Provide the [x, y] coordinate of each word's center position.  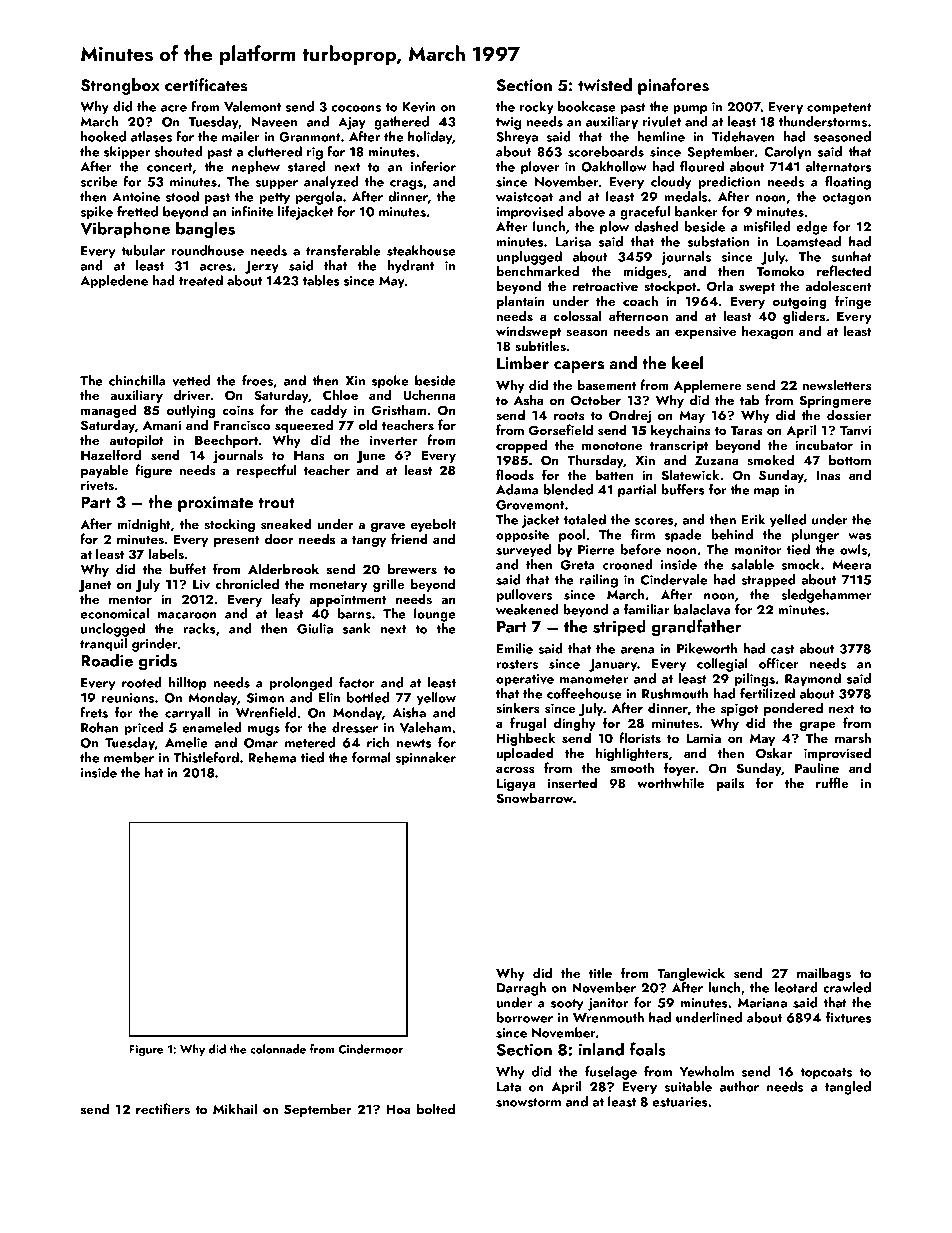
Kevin [419, 107]
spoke [390, 382]
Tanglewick [691, 974]
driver [192, 394]
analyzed [331, 183]
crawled [847, 987]
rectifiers [163, 1108]
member [129, 757]
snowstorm [528, 1102]
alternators [838, 166]
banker [696, 211]
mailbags [824, 974]
